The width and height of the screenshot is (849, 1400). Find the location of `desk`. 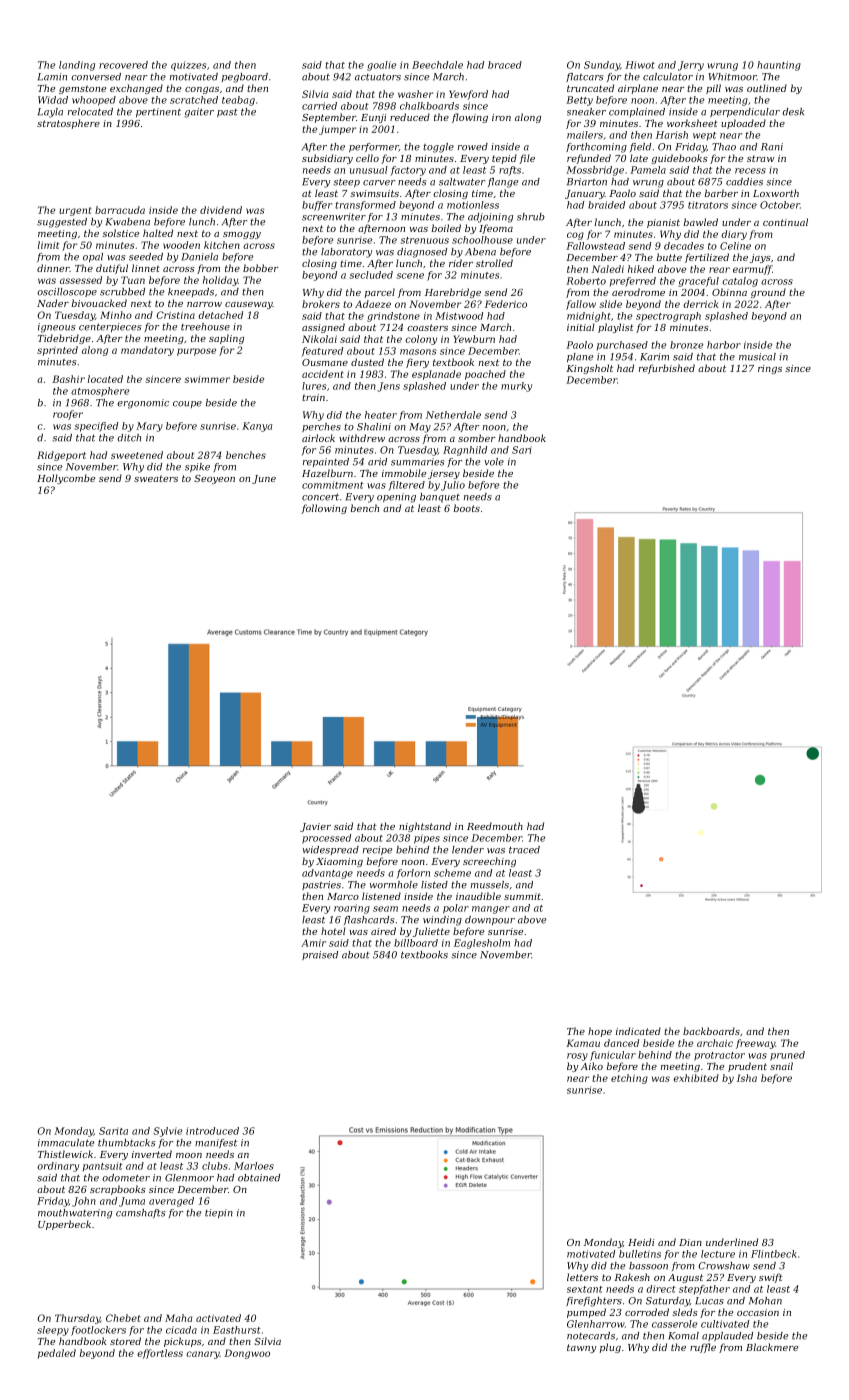

desk is located at coordinates (793, 112).
